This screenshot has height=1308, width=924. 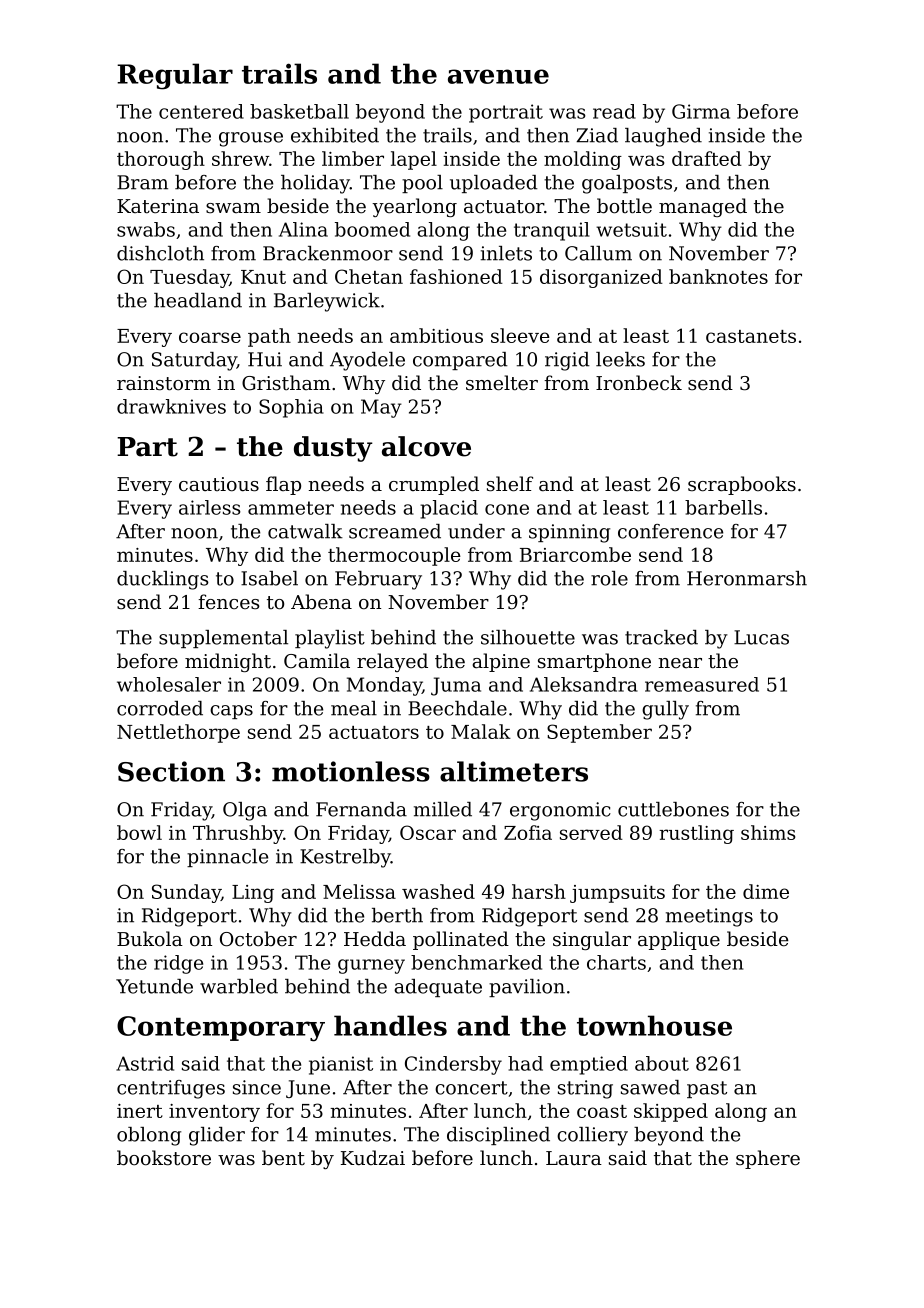 I want to click on bookstore, so click(x=164, y=1158).
